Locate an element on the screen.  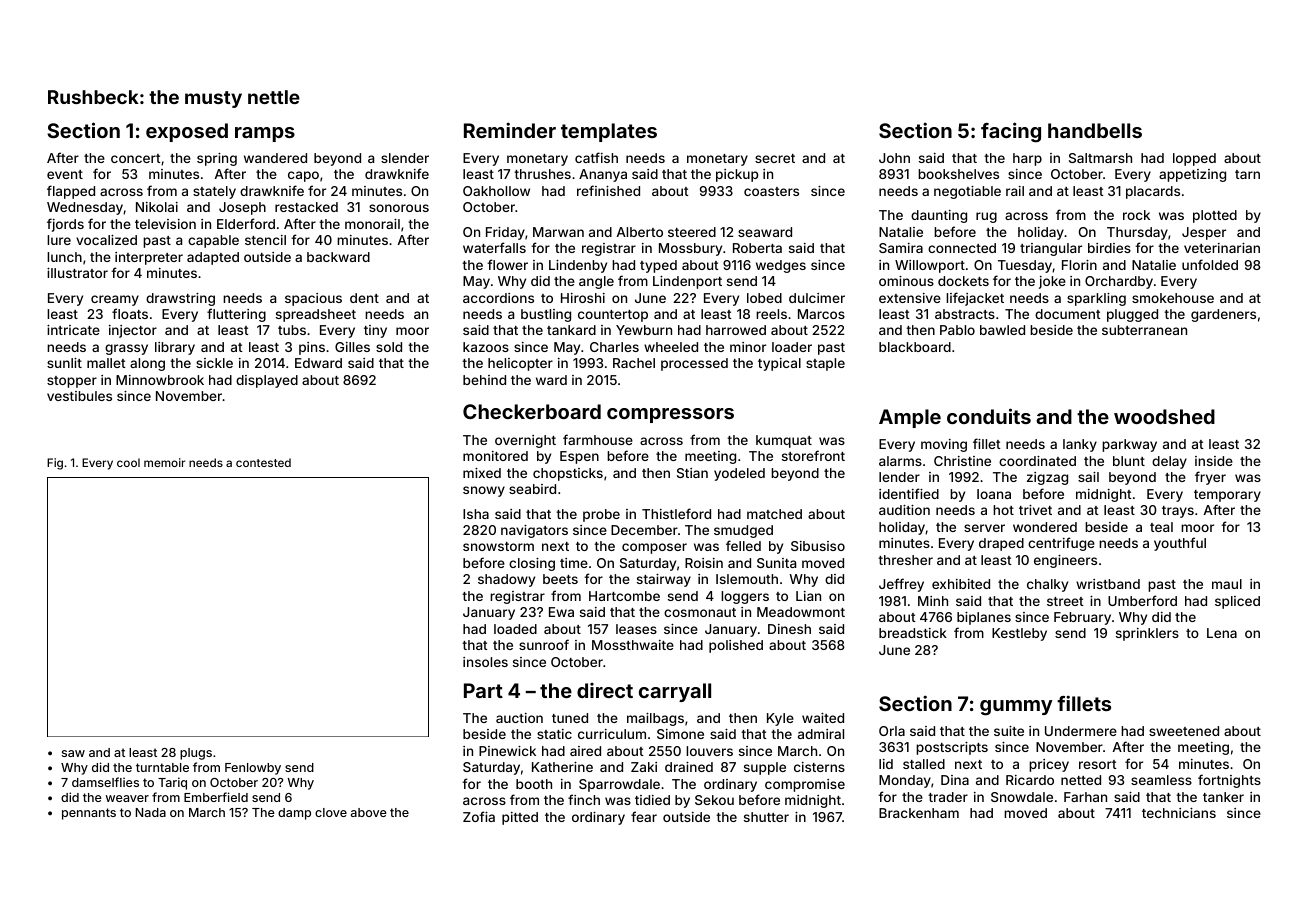
trays is located at coordinates (1178, 512).
